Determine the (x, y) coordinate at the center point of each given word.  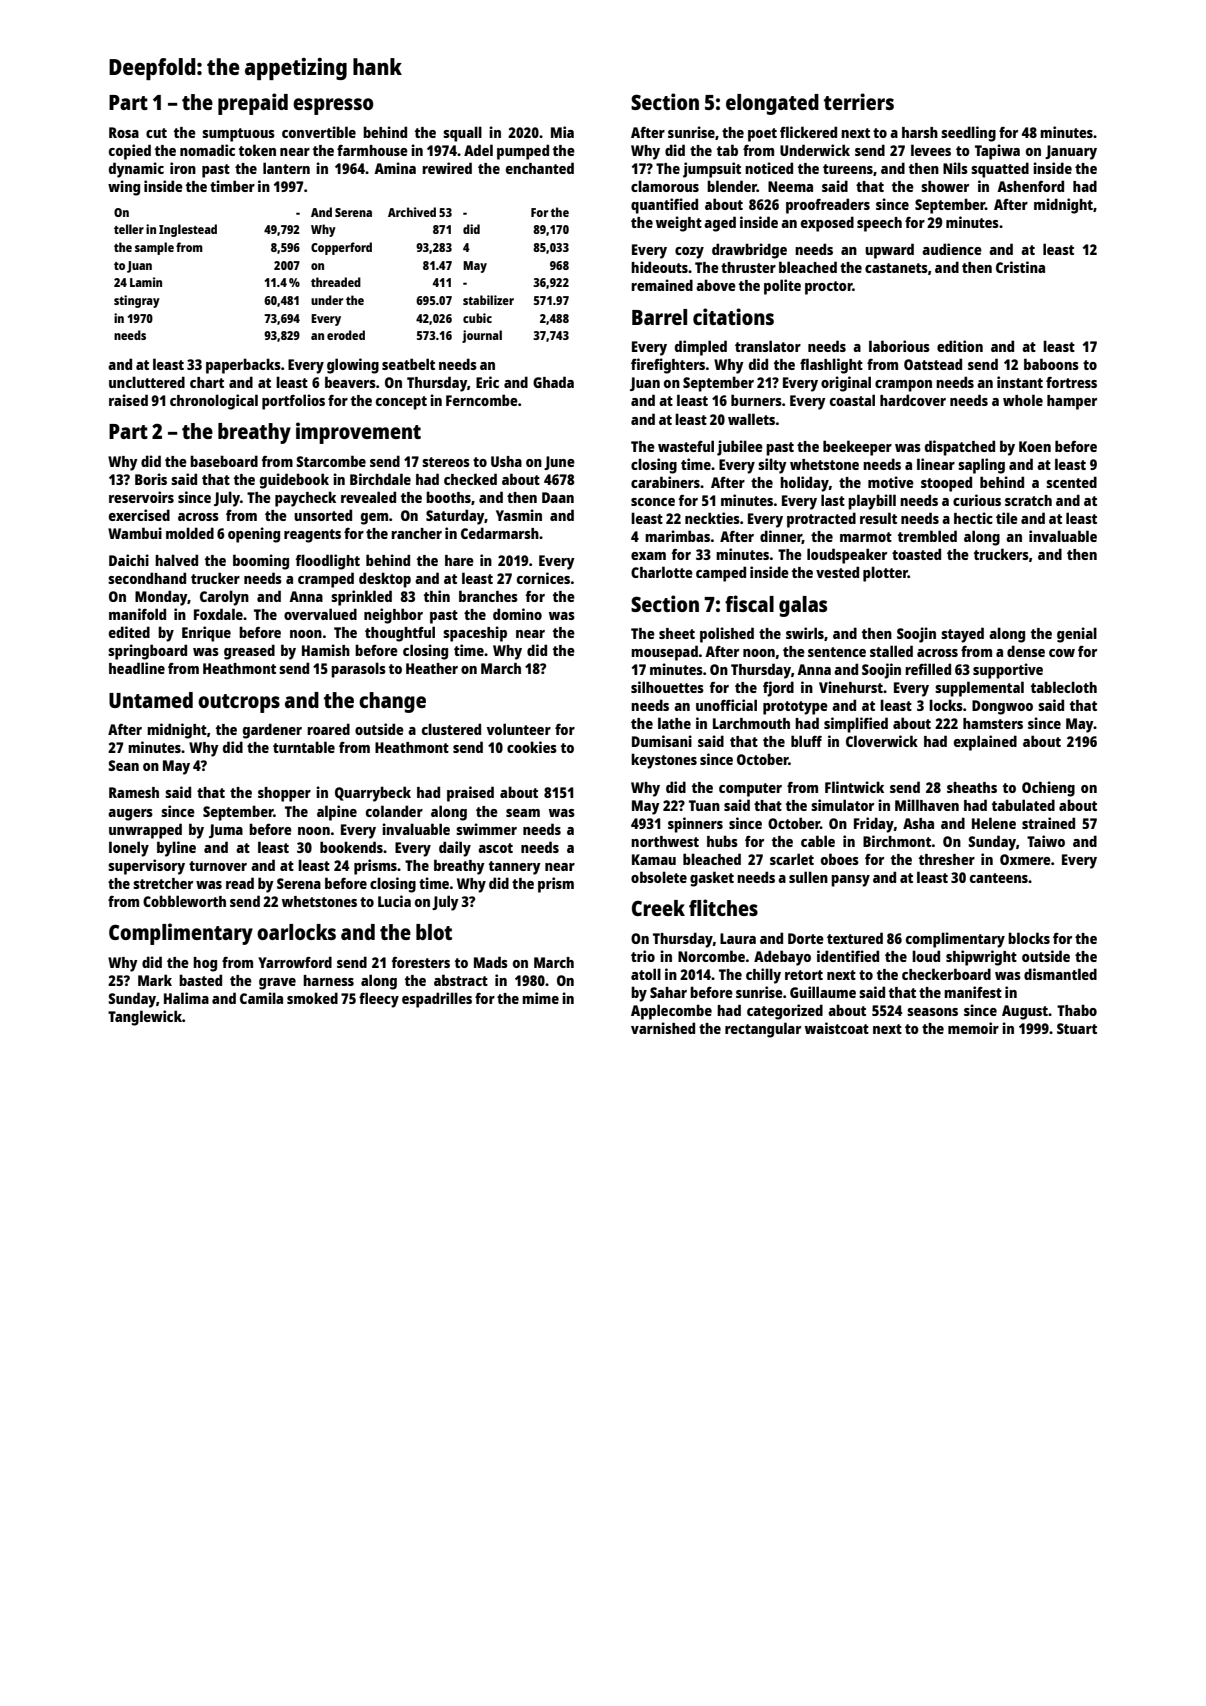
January (1071, 152)
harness (328, 980)
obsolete (659, 877)
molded (190, 533)
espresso (333, 106)
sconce (653, 502)
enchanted (540, 168)
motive (891, 482)
